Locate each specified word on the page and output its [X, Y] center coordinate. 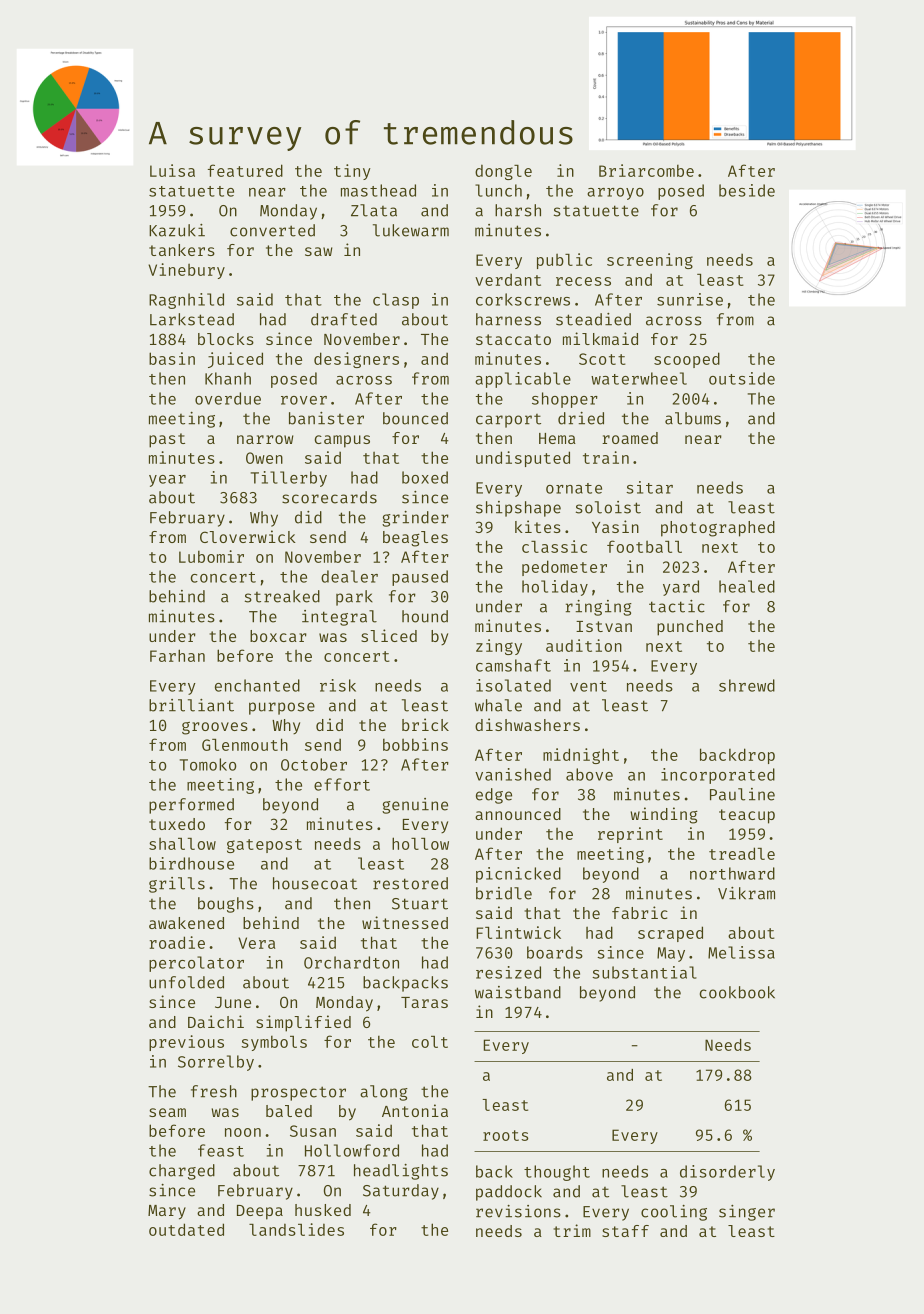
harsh [518, 210]
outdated [186, 1229]
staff [625, 1231]
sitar [649, 487]
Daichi [216, 1021]
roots [505, 1135]
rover [304, 400]
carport [508, 421]
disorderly [727, 1173]
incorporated [718, 776]
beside [747, 190]
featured [245, 170]
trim [572, 1230]
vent [588, 686]
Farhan [177, 655]
